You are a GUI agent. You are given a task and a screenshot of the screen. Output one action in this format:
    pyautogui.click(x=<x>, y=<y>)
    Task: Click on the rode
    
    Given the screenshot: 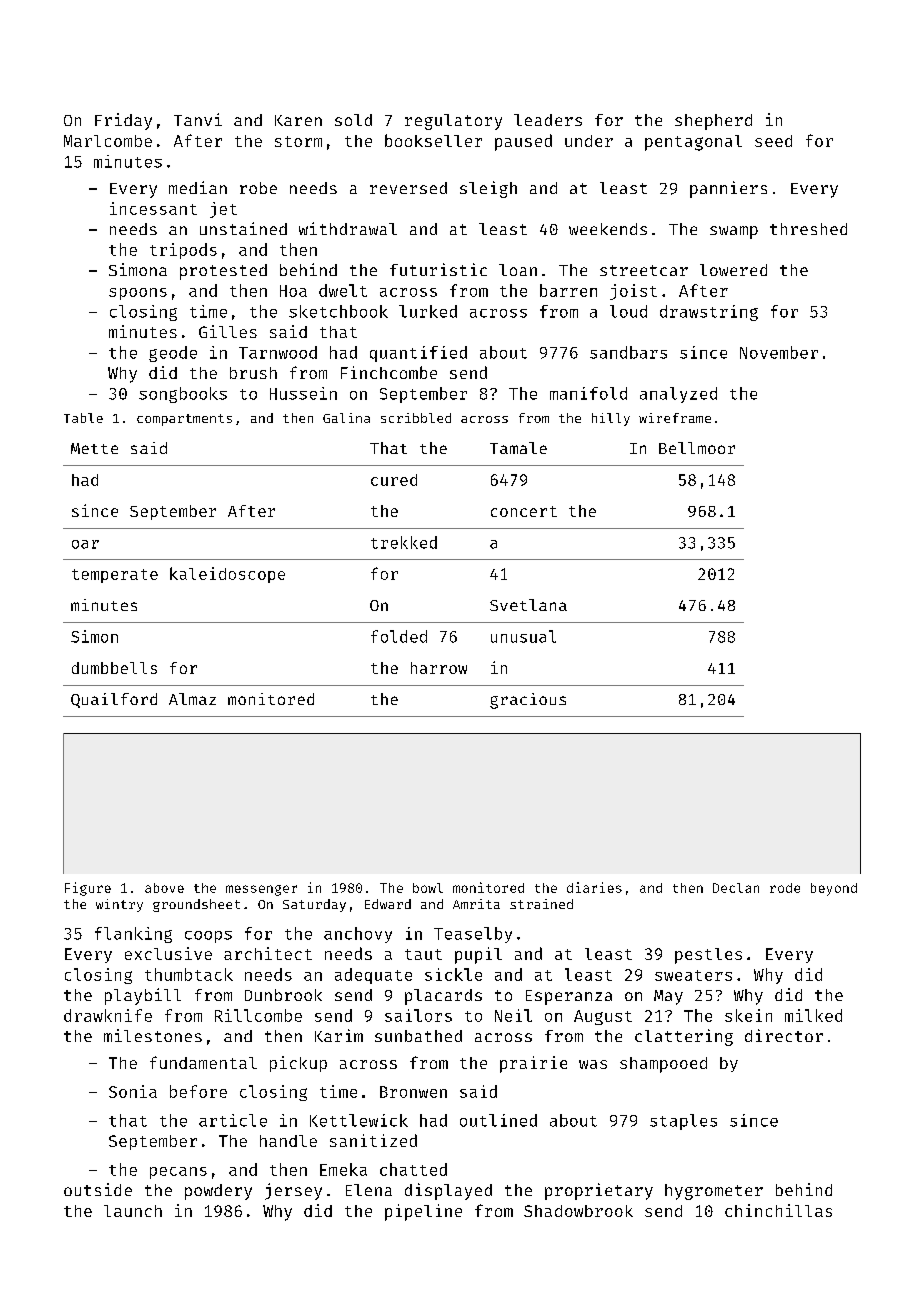 What is the action you would take?
    pyautogui.click(x=785, y=888)
